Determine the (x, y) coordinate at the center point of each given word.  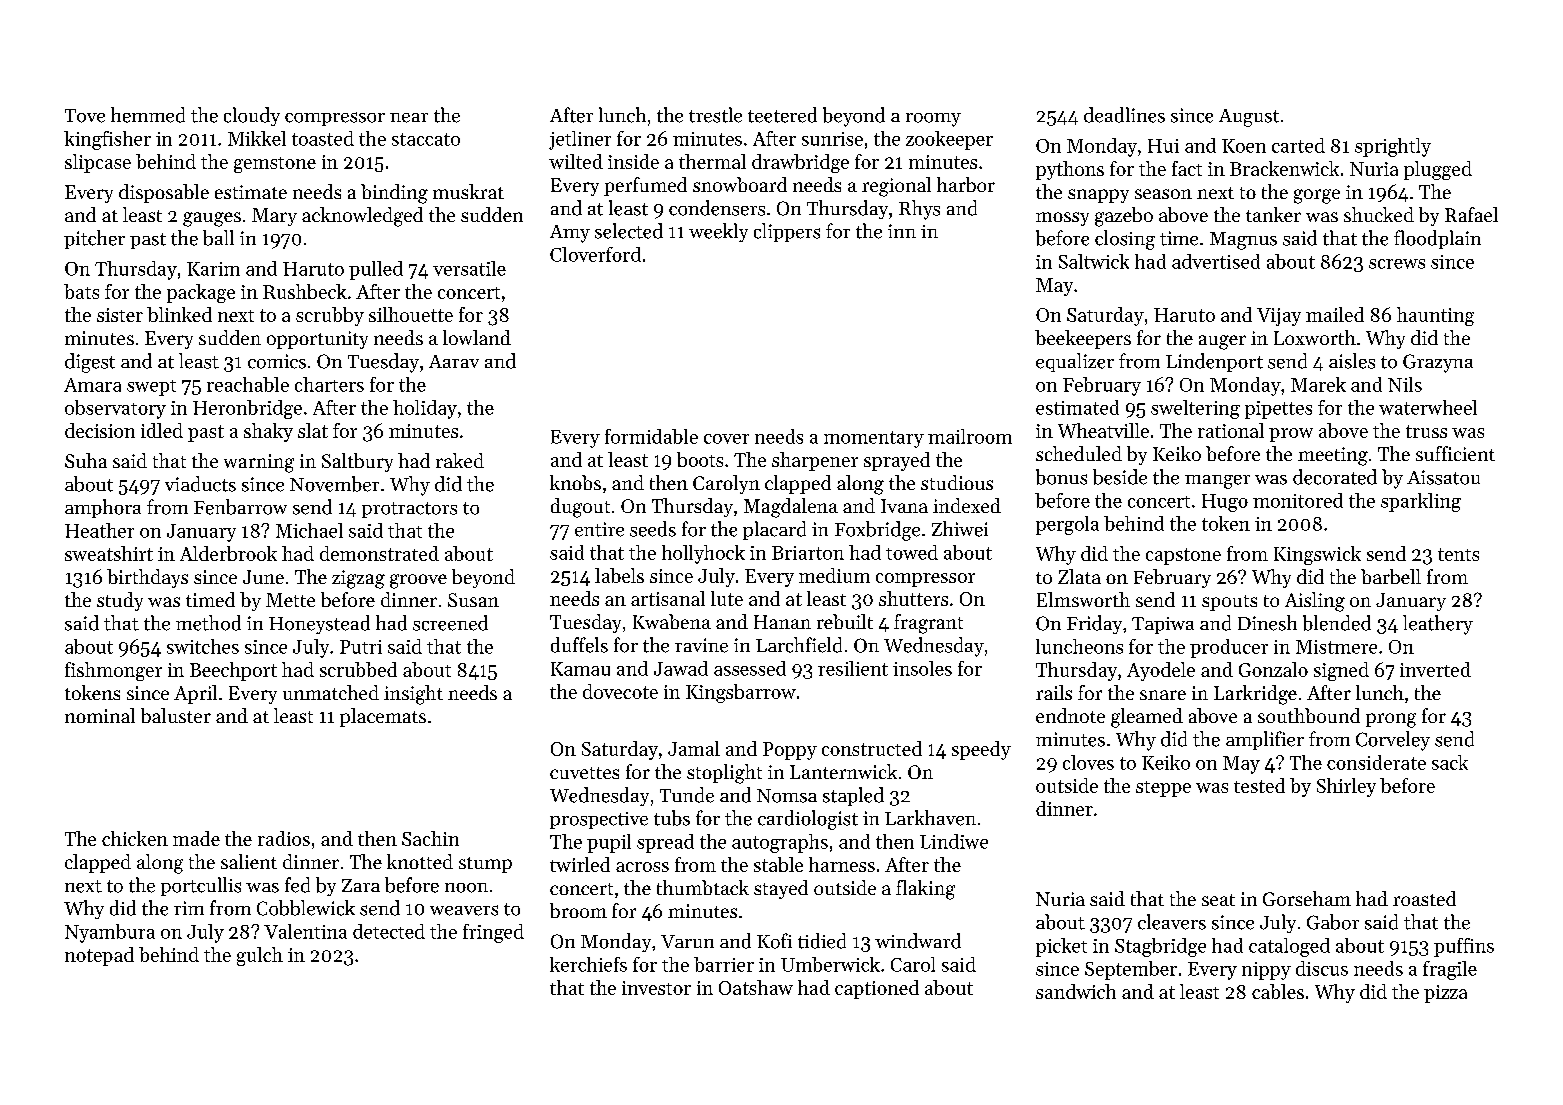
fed (297, 885)
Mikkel (257, 138)
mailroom (970, 436)
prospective (599, 820)
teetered (782, 115)
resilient (853, 668)
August (1249, 118)
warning (259, 463)
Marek (1318, 384)
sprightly (1393, 147)
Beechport (233, 671)
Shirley (1346, 787)
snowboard (740, 184)
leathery (1438, 625)
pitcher (94, 239)
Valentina (305, 931)
